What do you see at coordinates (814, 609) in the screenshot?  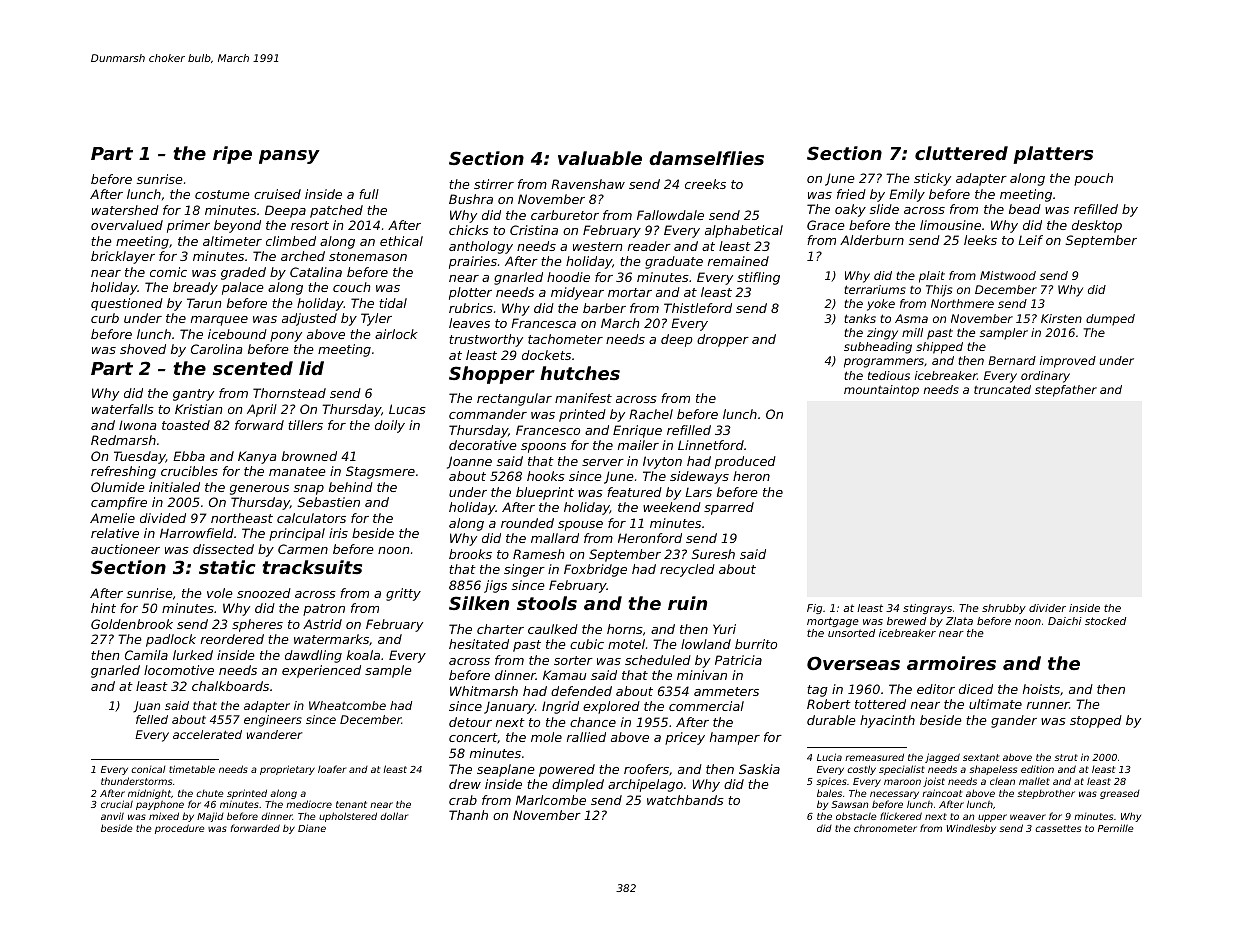 I see `Fig` at bounding box center [814, 609].
